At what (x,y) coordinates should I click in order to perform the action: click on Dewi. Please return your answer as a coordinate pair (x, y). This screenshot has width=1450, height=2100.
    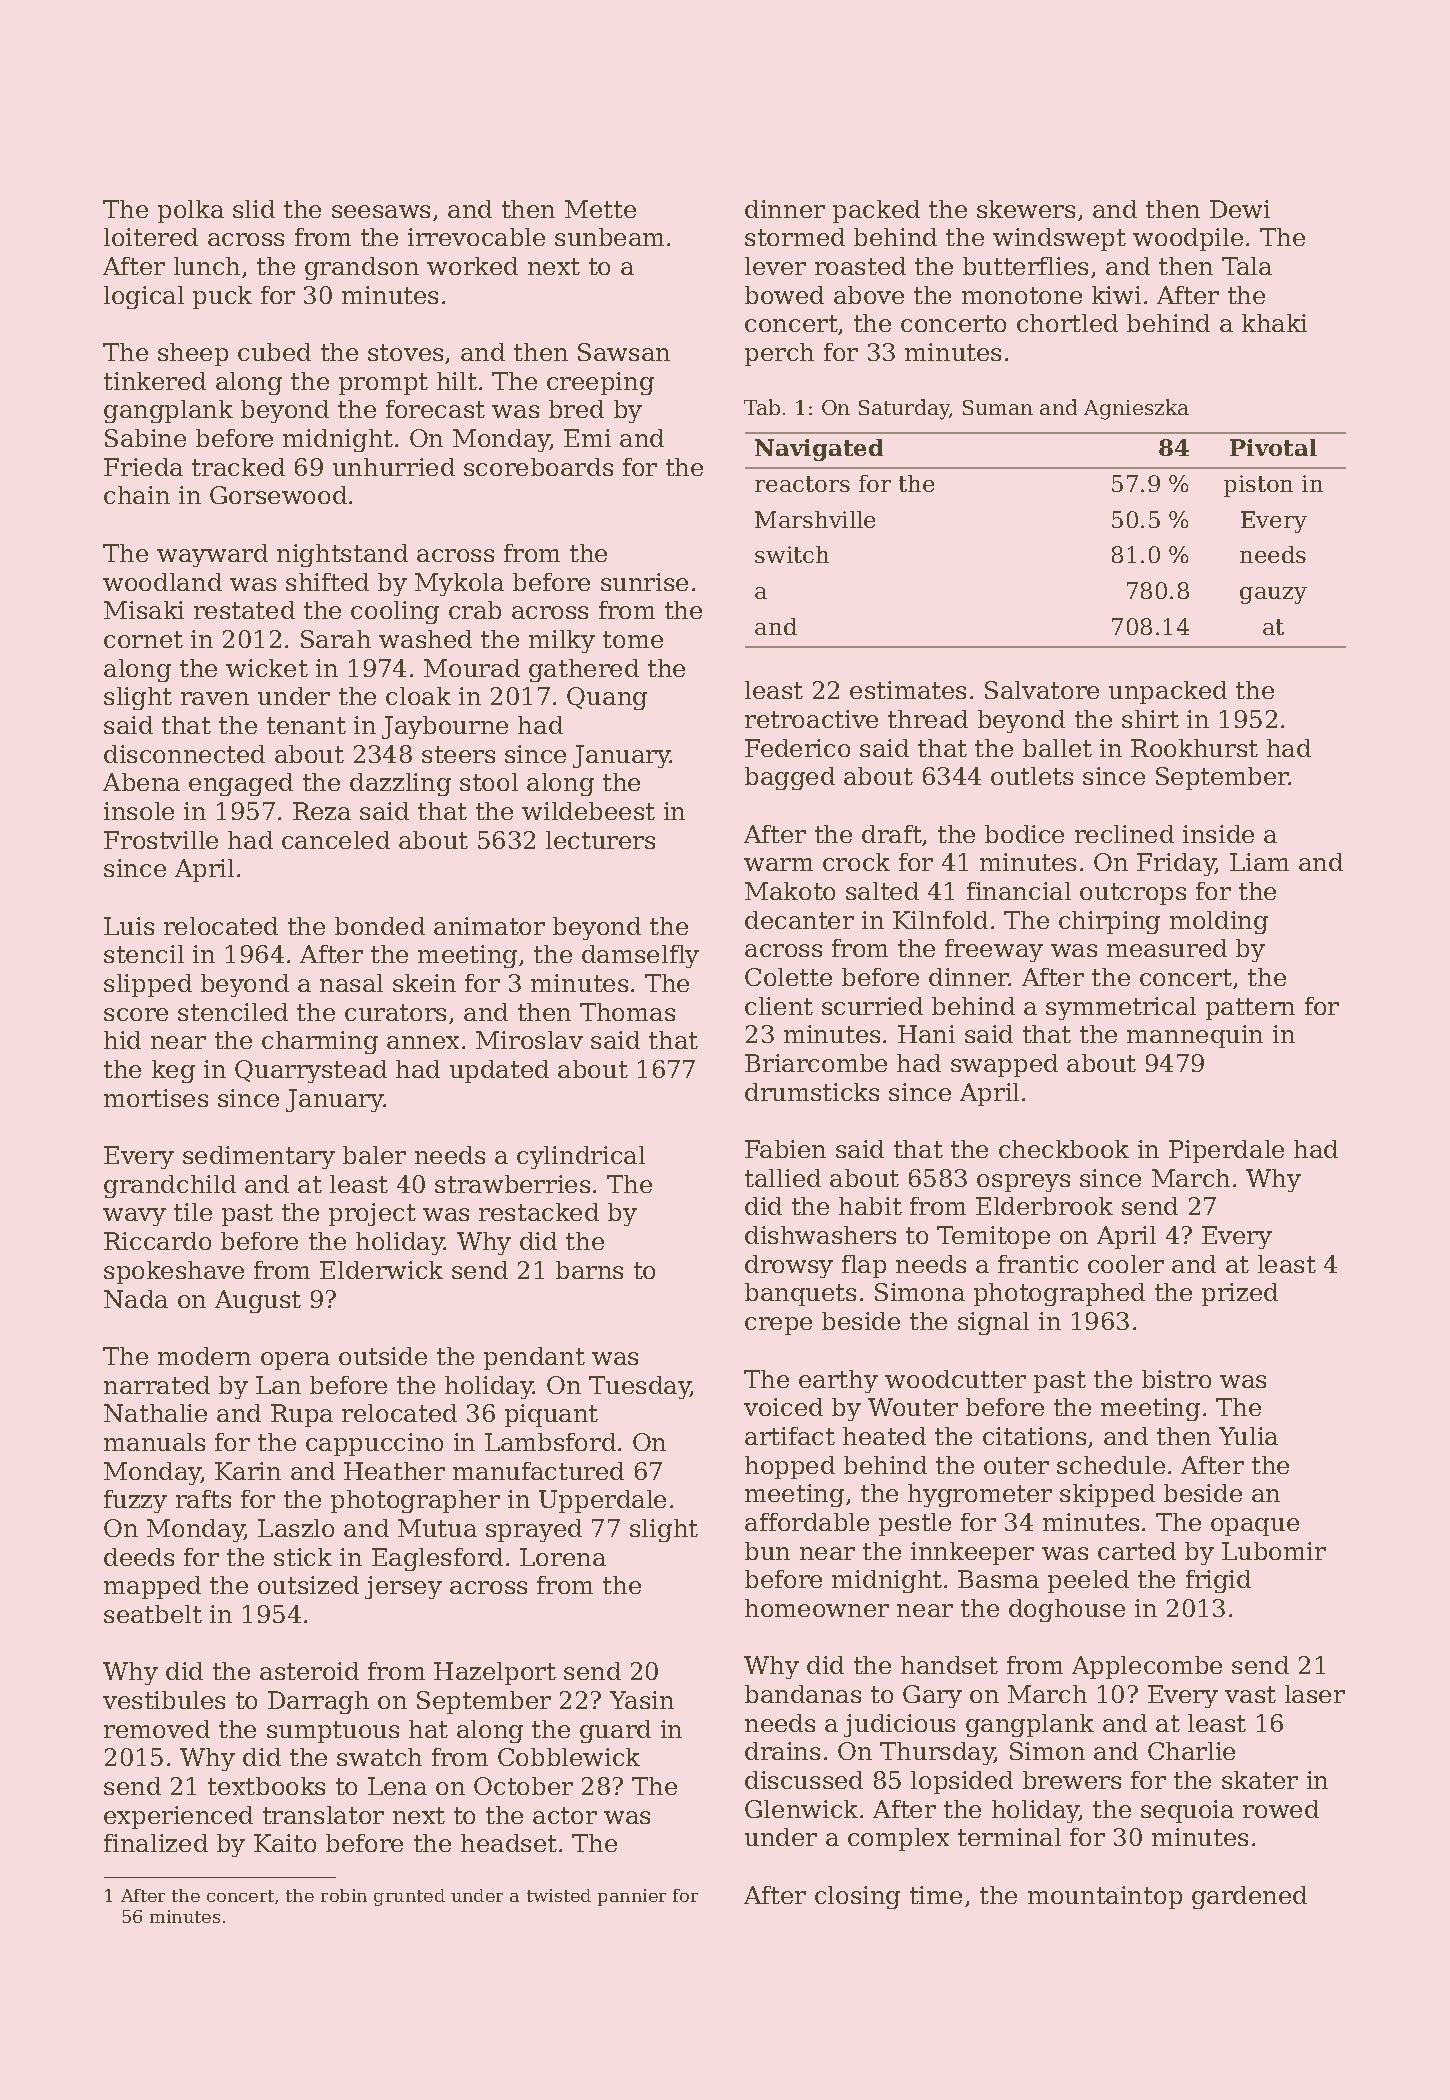
    Looking at the image, I should click on (1240, 209).
